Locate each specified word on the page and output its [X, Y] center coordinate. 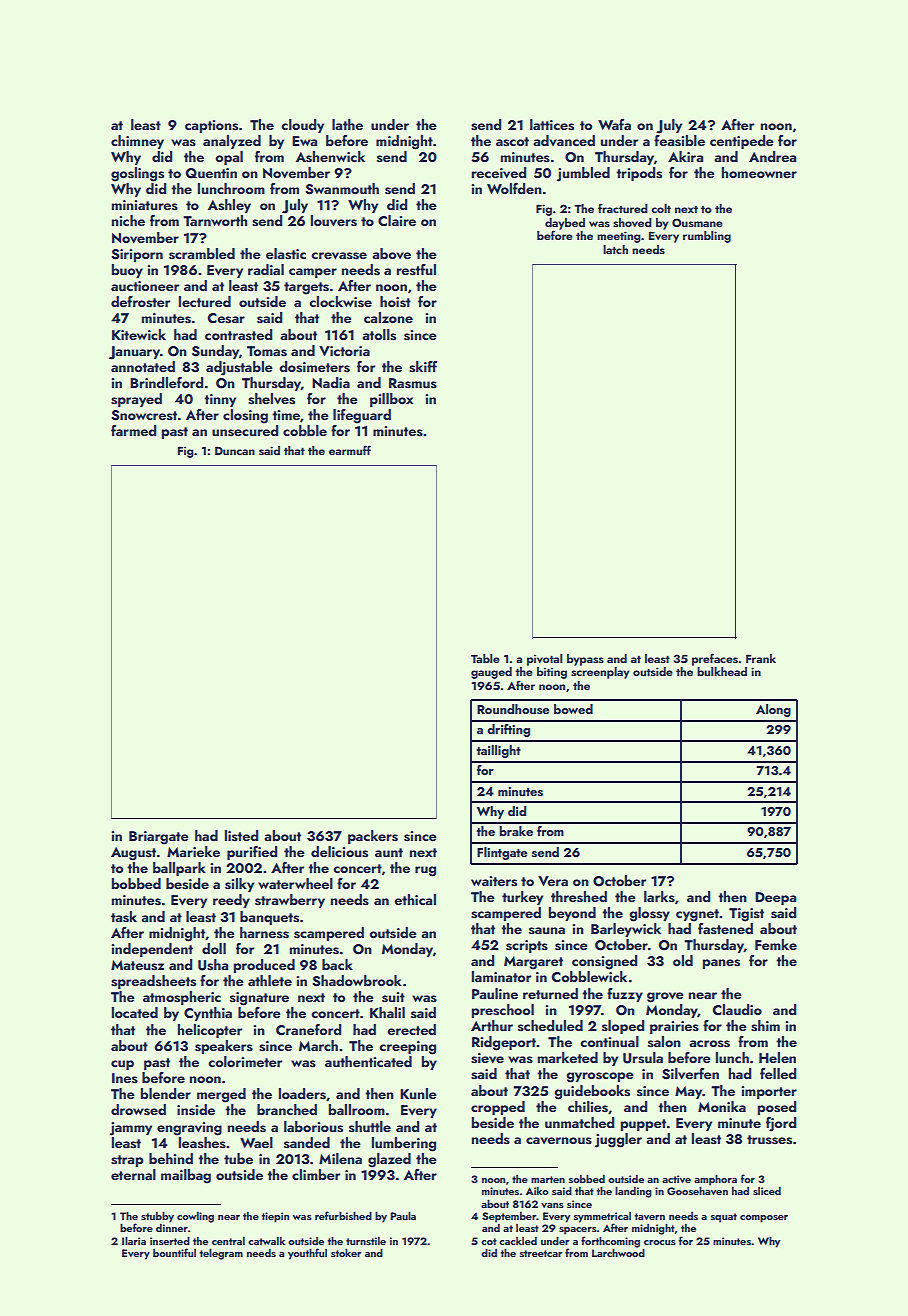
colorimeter [245, 1061]
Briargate [159, 838]
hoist [395, 302]
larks [659, 897]
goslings [137, 174]
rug [425, 871]
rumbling [707, 237]
